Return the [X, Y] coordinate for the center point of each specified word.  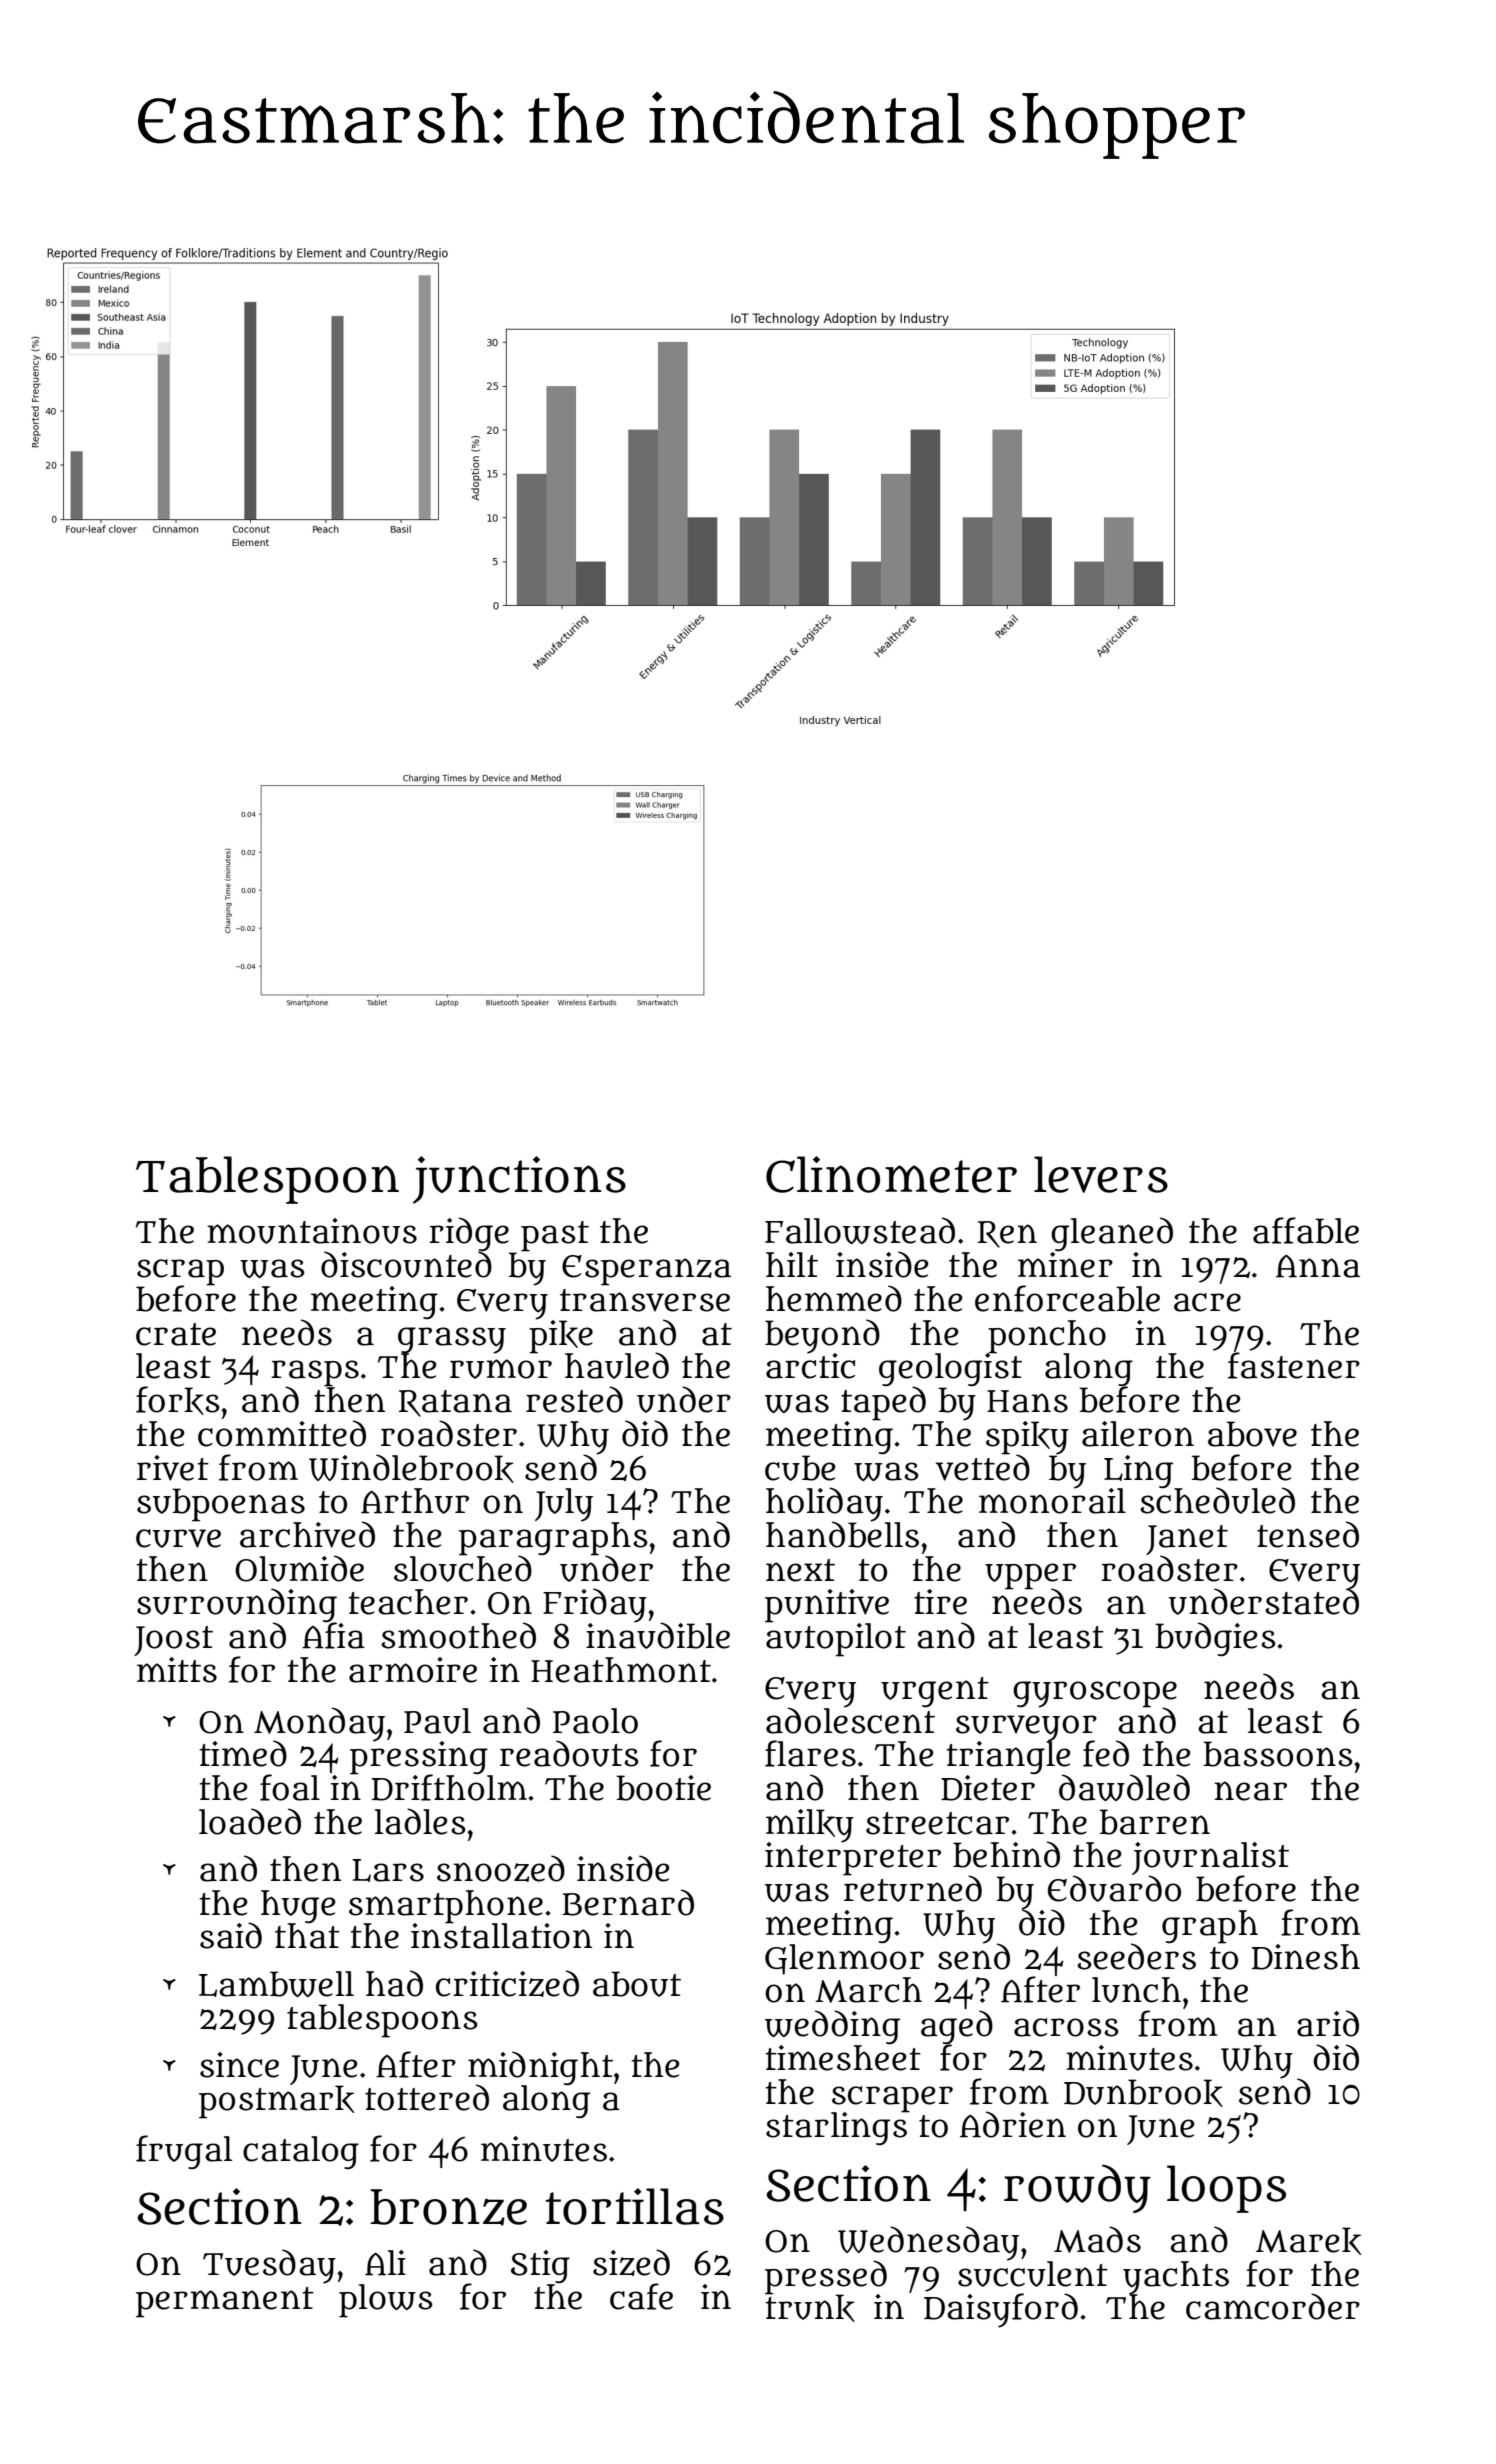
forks [178, 1400]
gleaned [1112, 1234]
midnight [540, 2068]
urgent [935, 1692]
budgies [1215, 1639]
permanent [225, 2302]
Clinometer [891, 1174]
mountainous [312, 1231]
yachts [1176, 2277]
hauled [617, 1365]
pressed [826, 2277]
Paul [437, 1721]
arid [1328, 2023]
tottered [427, 2097]
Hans [1027, 1401]
